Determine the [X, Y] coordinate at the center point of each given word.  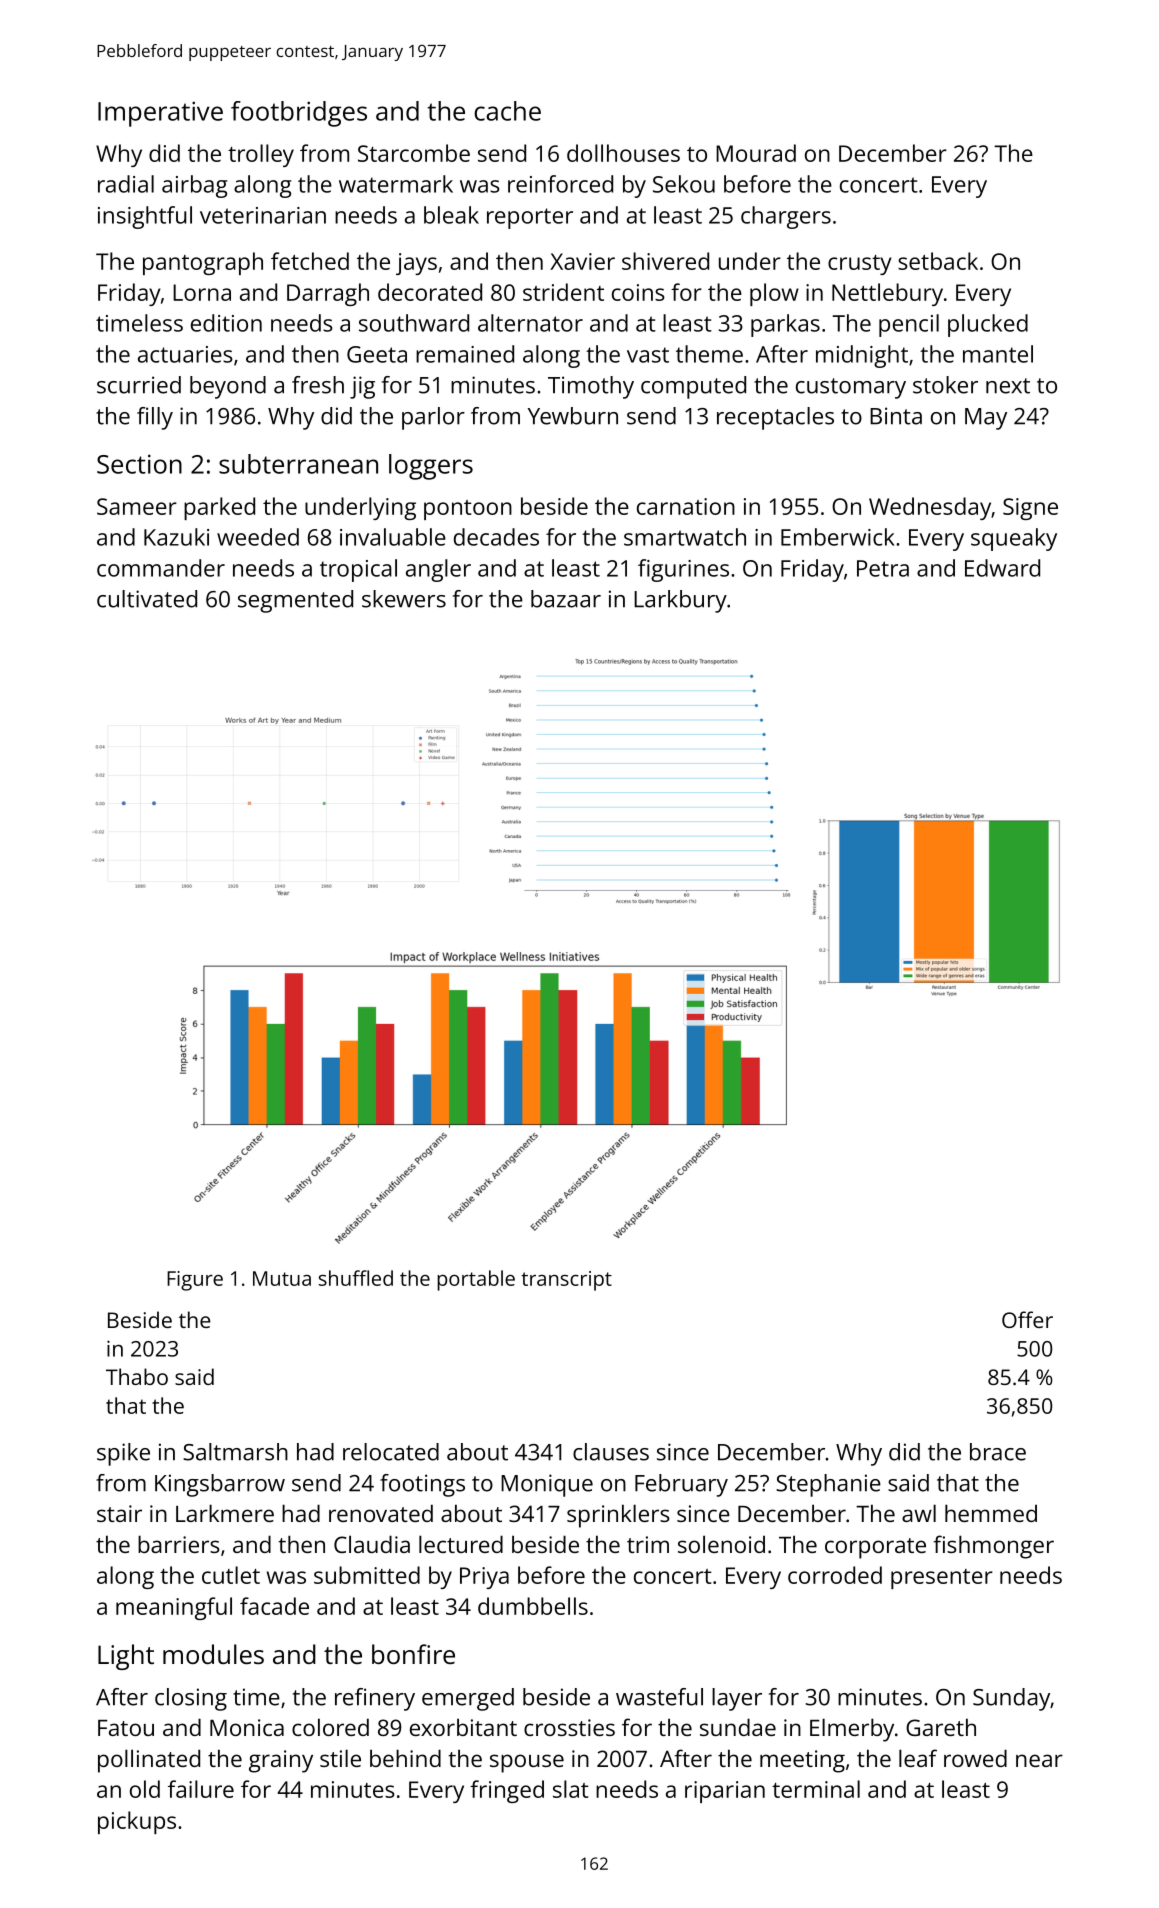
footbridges [299, 114]
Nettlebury [887, 294]
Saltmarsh [235, 1452]
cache [507, 111]
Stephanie [828, 1485]
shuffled [356, 1278]
